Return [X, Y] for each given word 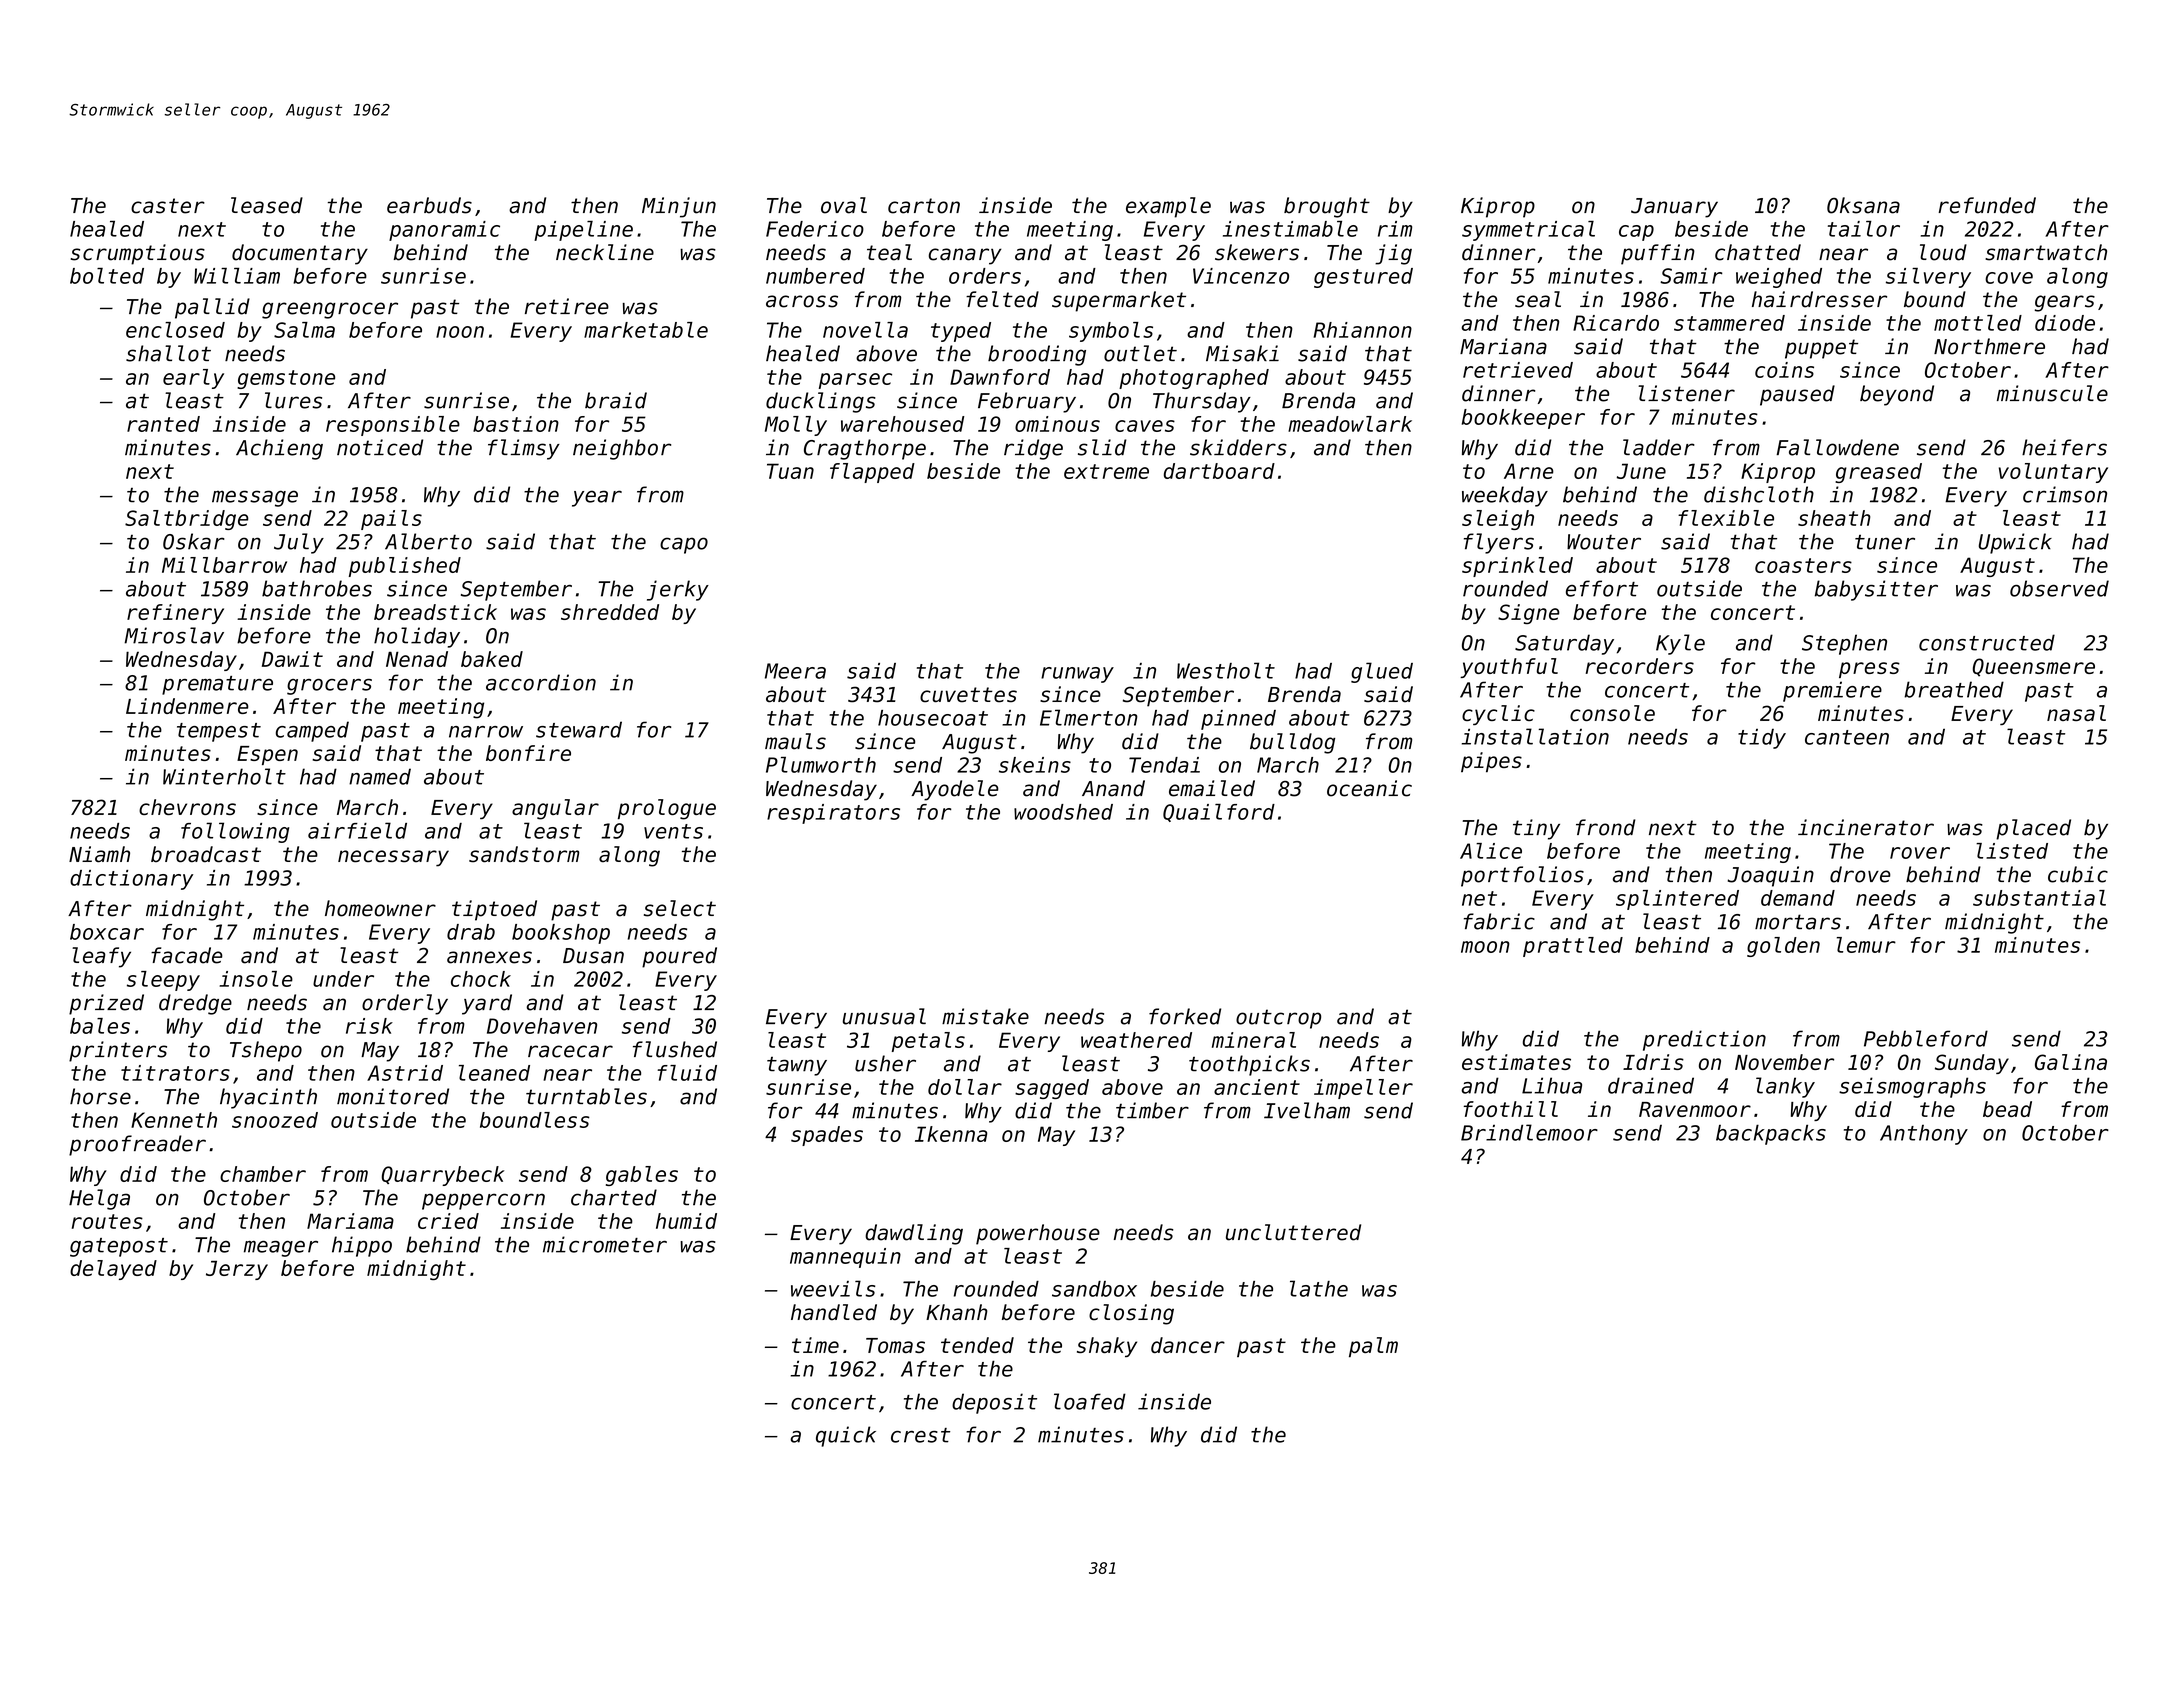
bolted [107, 276]
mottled [1978, 323]
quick [846, 1436]
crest [920, 1435]
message [255, 498]
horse [100, 1096]
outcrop [1278, 1019]
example [1168, 207]
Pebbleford [1926, 1038]
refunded [1987, 205]
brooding [1037, 355]
